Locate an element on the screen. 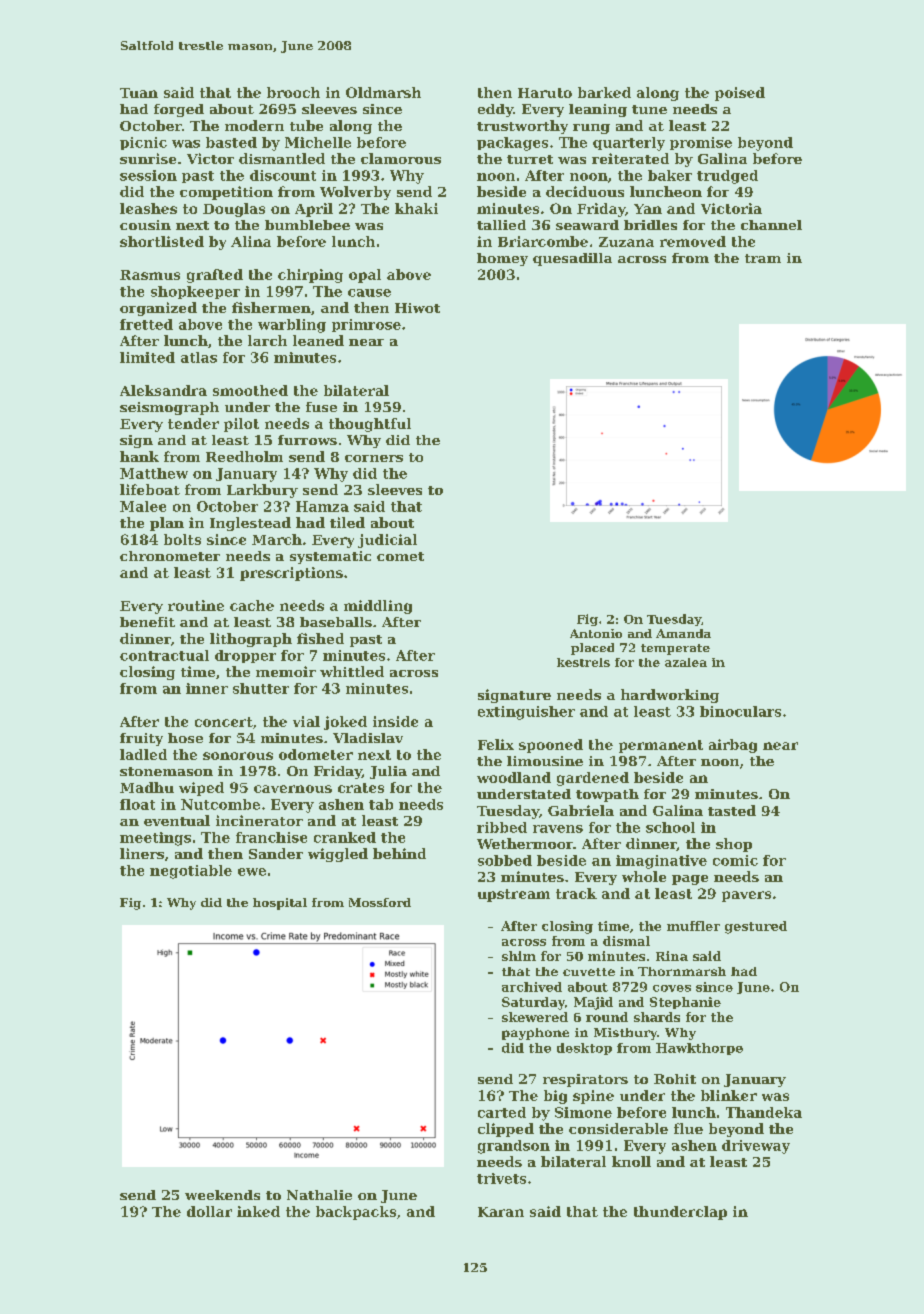 The height and width of the screenshot is (1314, 924). chronometer is located at coordinates (170, 556).
